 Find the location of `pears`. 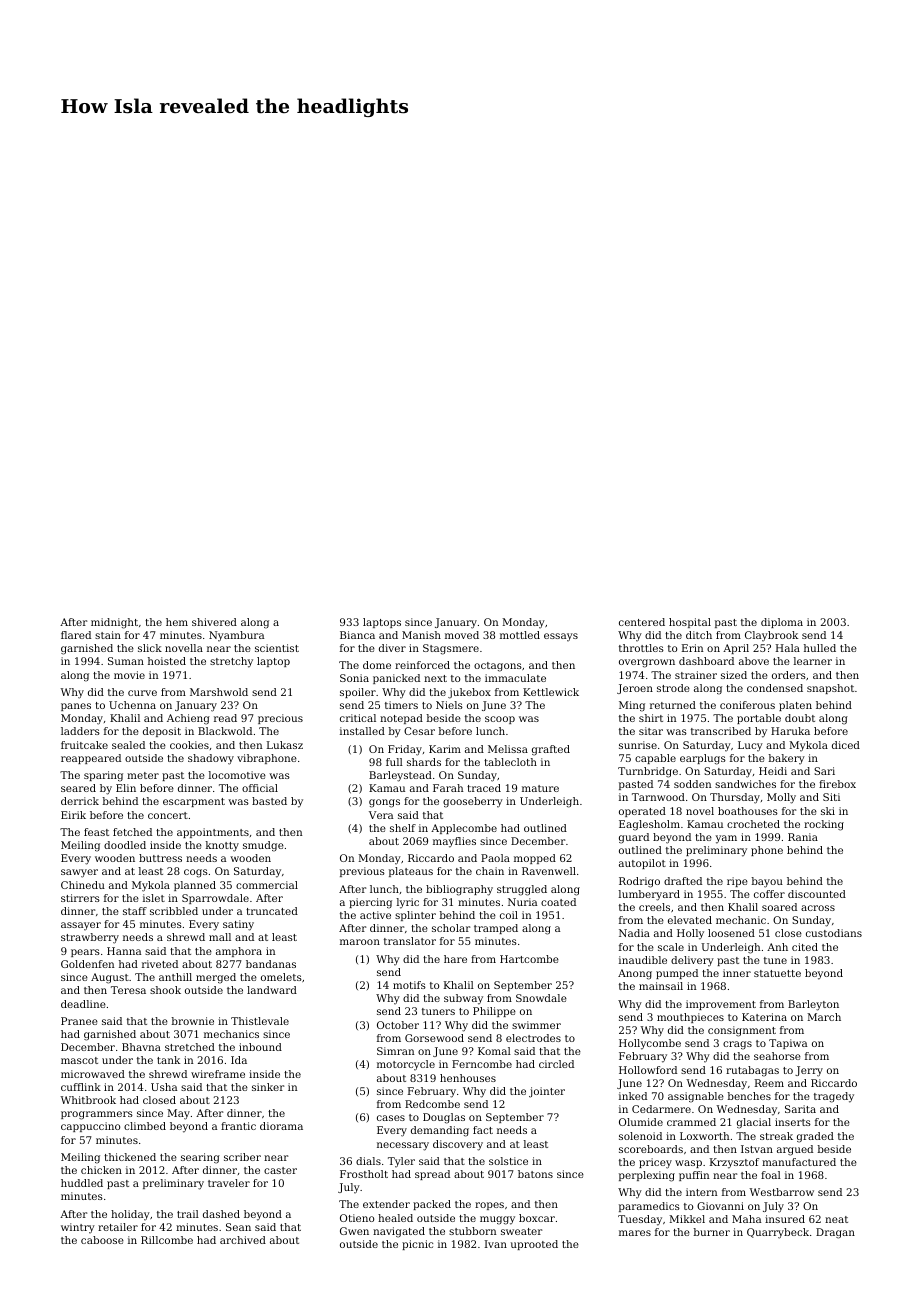

pears is located at coordinates (85, 953).
